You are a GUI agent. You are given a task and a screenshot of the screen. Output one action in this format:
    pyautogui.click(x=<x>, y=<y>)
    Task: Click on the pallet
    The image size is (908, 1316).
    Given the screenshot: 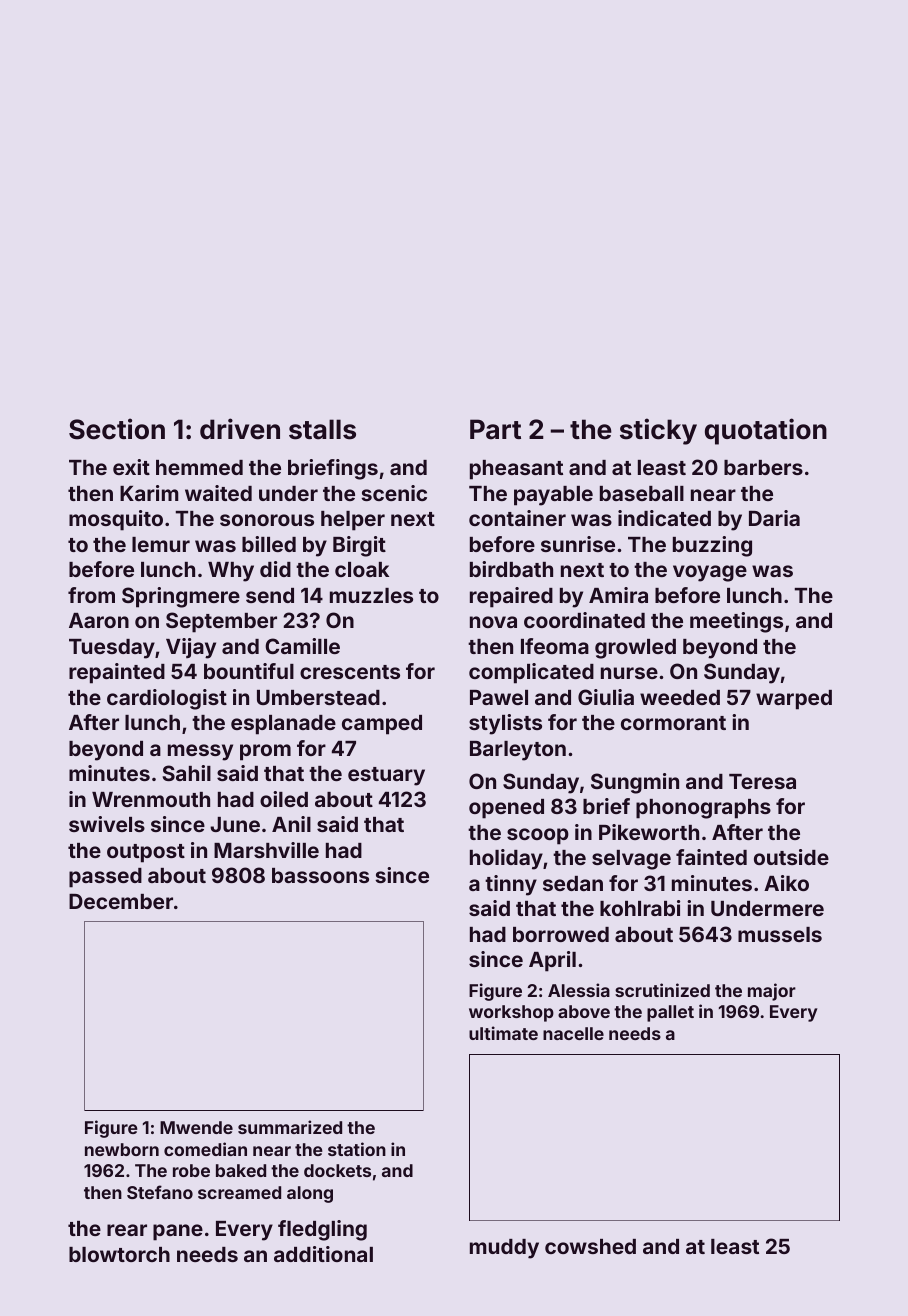 What is the action you would take?
    pyautogui.click(x=670, y=1013)
